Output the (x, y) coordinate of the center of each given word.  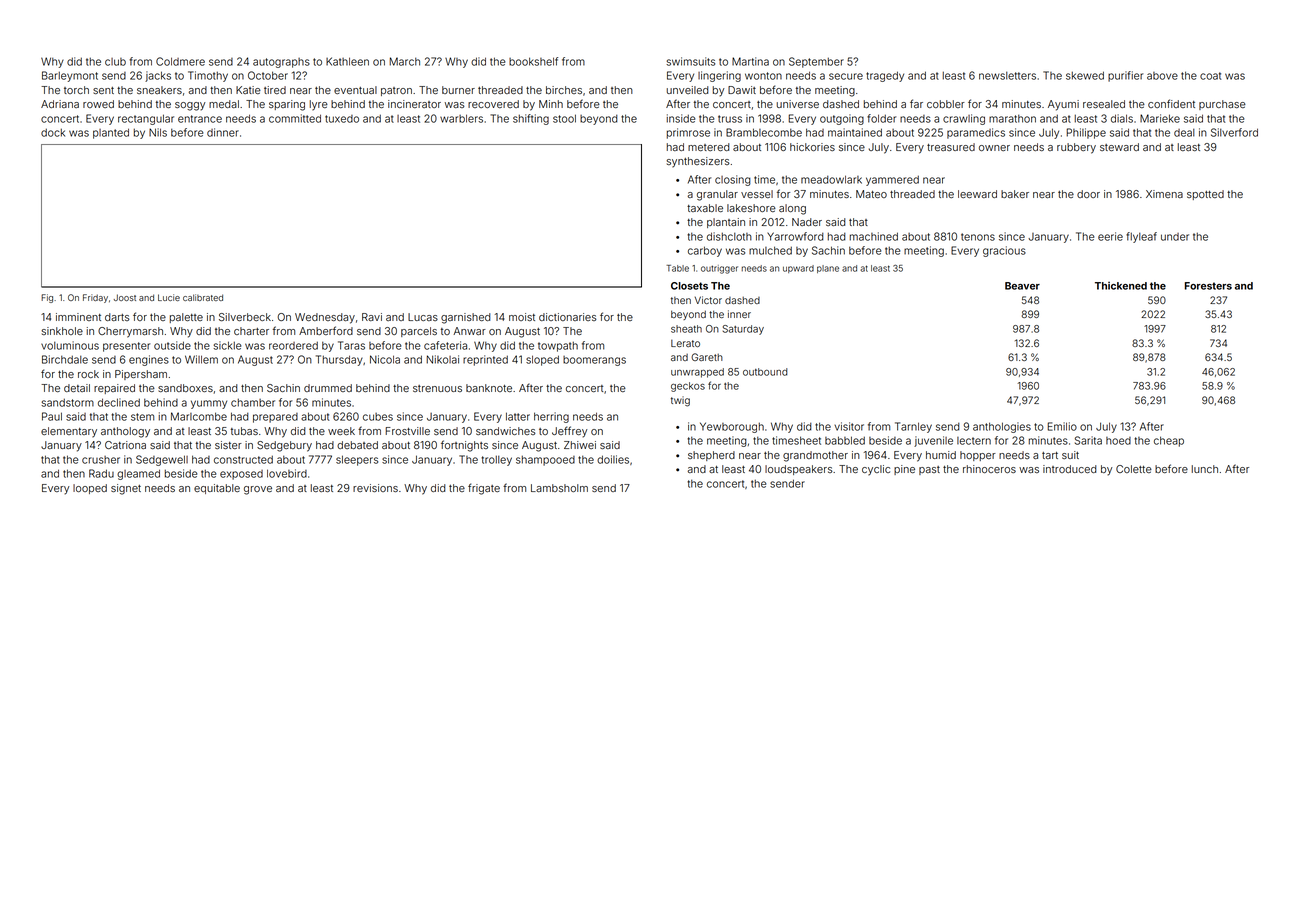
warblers (461, 118)
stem (142, 417)
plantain (726, 223)
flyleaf (1141, 237)
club (115, 62)
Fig (47, 298)
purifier (1125, 76)
